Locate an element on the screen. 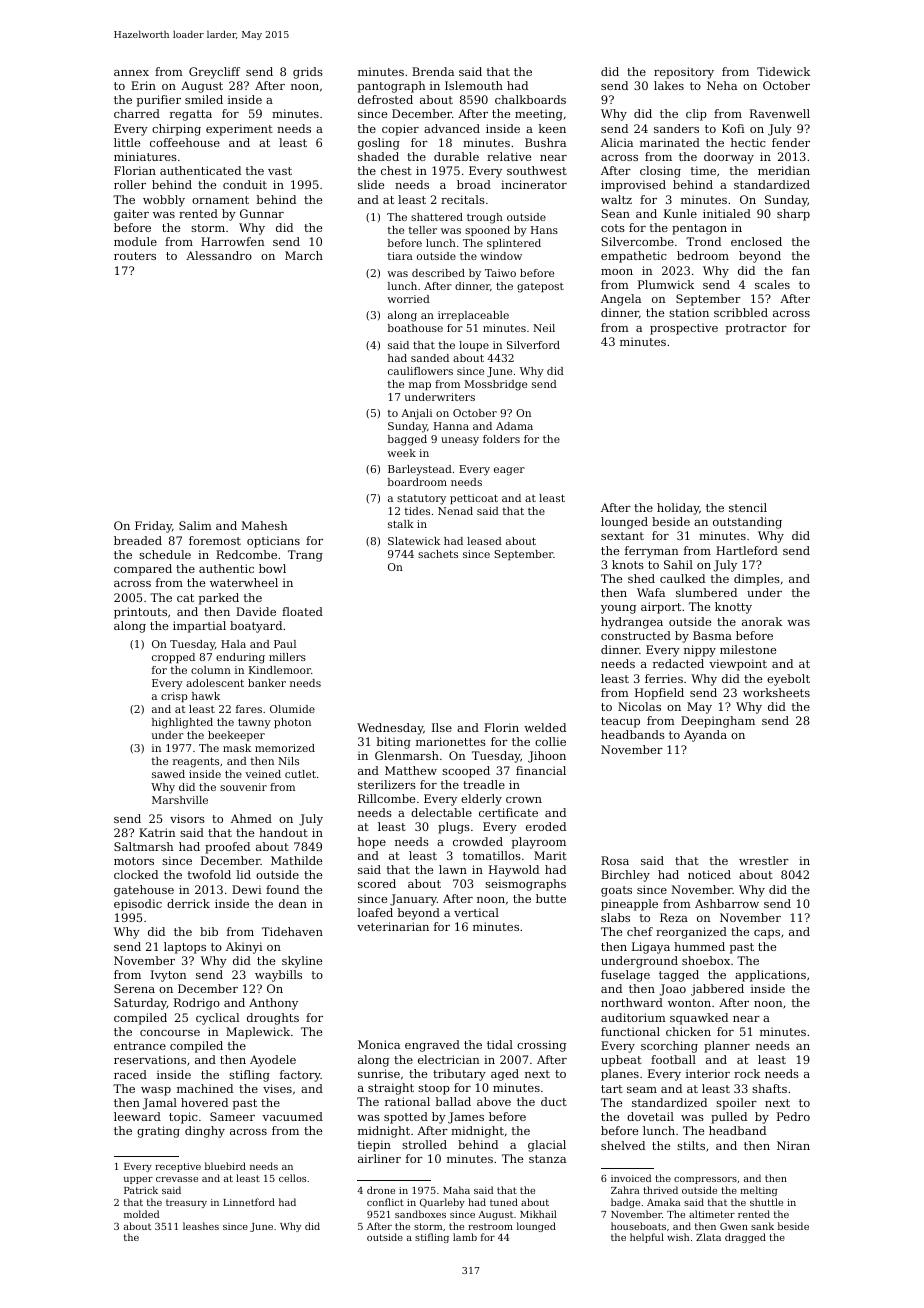 The height and width of the screenshot is (1308, 924). airport is located at coordinates (661, 608).
